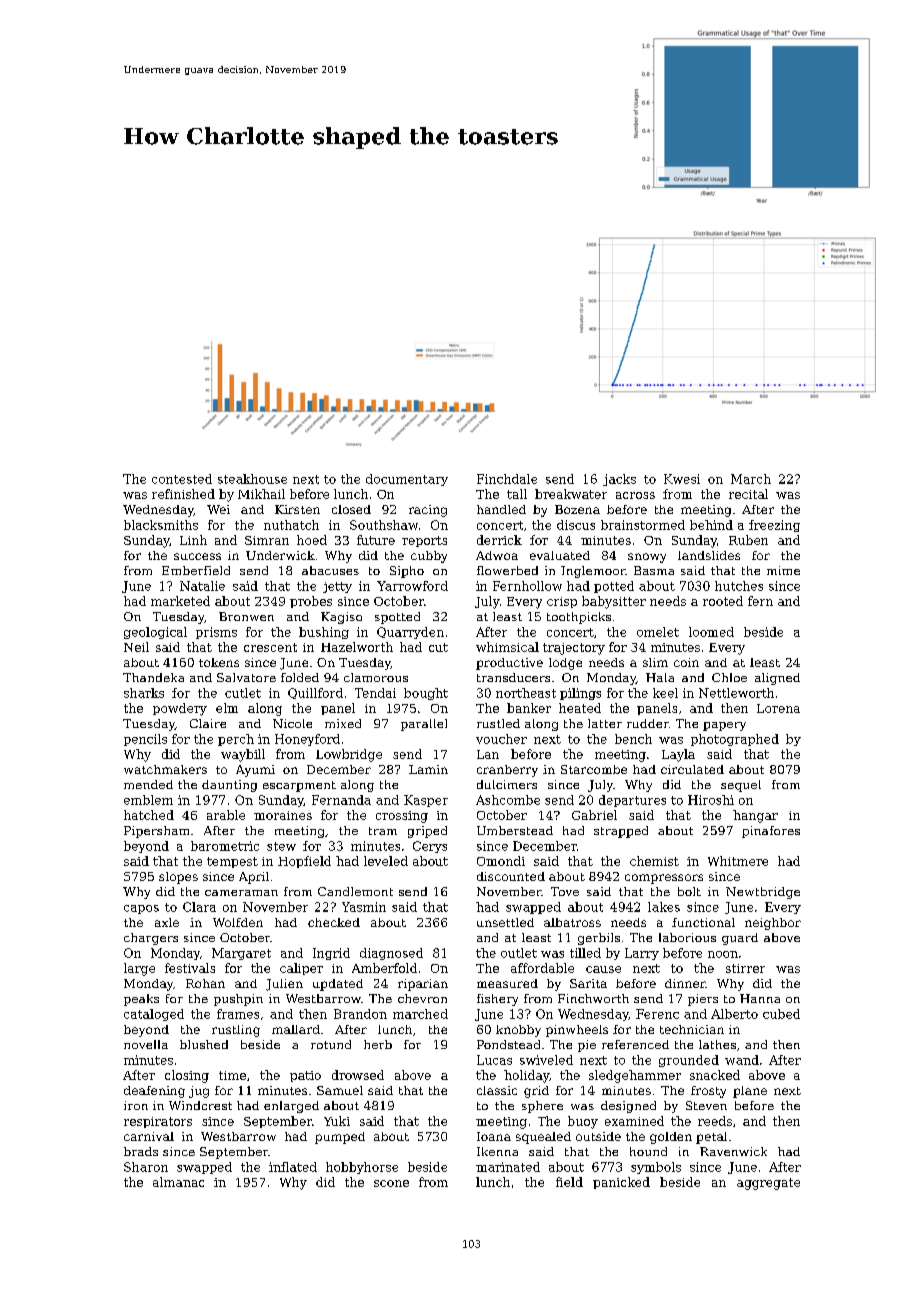  Describe the element at coordinates (178, 1182) in the screenshot. I see `almanac` at that location.
